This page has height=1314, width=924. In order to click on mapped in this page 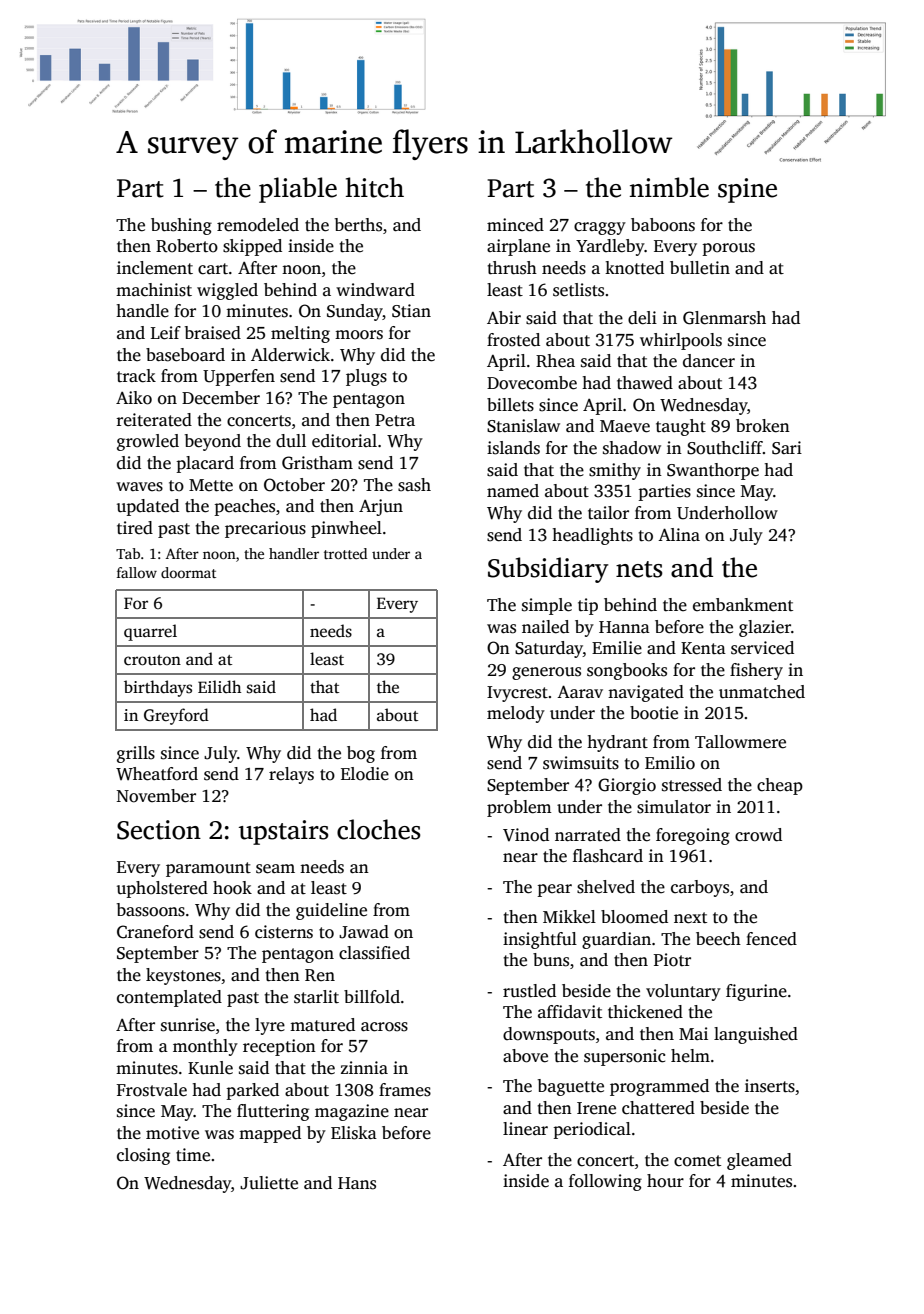, I will do `click(270, 1134)`.
